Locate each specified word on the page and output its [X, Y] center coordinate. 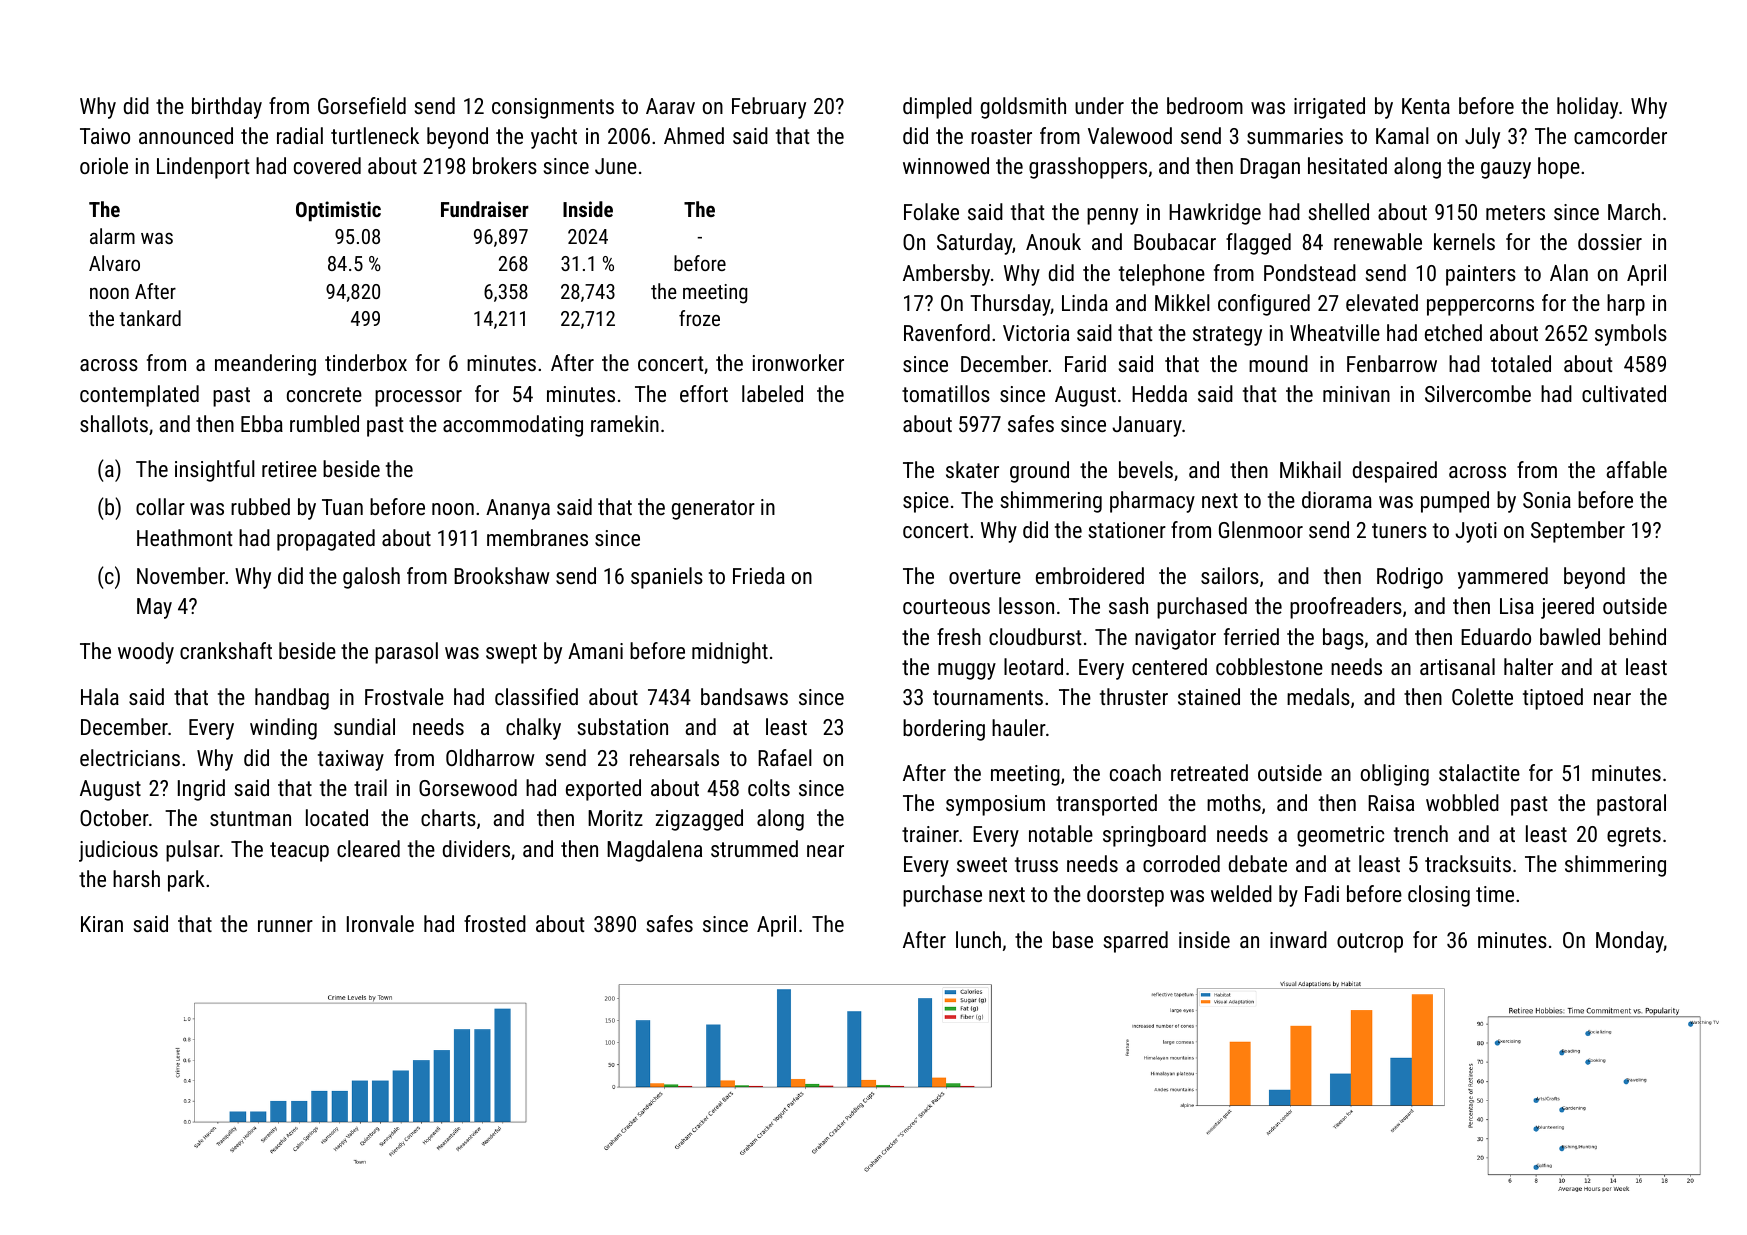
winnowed [946, 165]
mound [1278, 363]
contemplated [139, 396]
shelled [1339, 211]
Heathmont [184, 537]
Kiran [102, 924]
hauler [1019, 727]
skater [972, 469]
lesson [1026, 605]
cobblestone [1269, 666]
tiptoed [1553, 699]
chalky [533, 729]
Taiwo [105, 136]
